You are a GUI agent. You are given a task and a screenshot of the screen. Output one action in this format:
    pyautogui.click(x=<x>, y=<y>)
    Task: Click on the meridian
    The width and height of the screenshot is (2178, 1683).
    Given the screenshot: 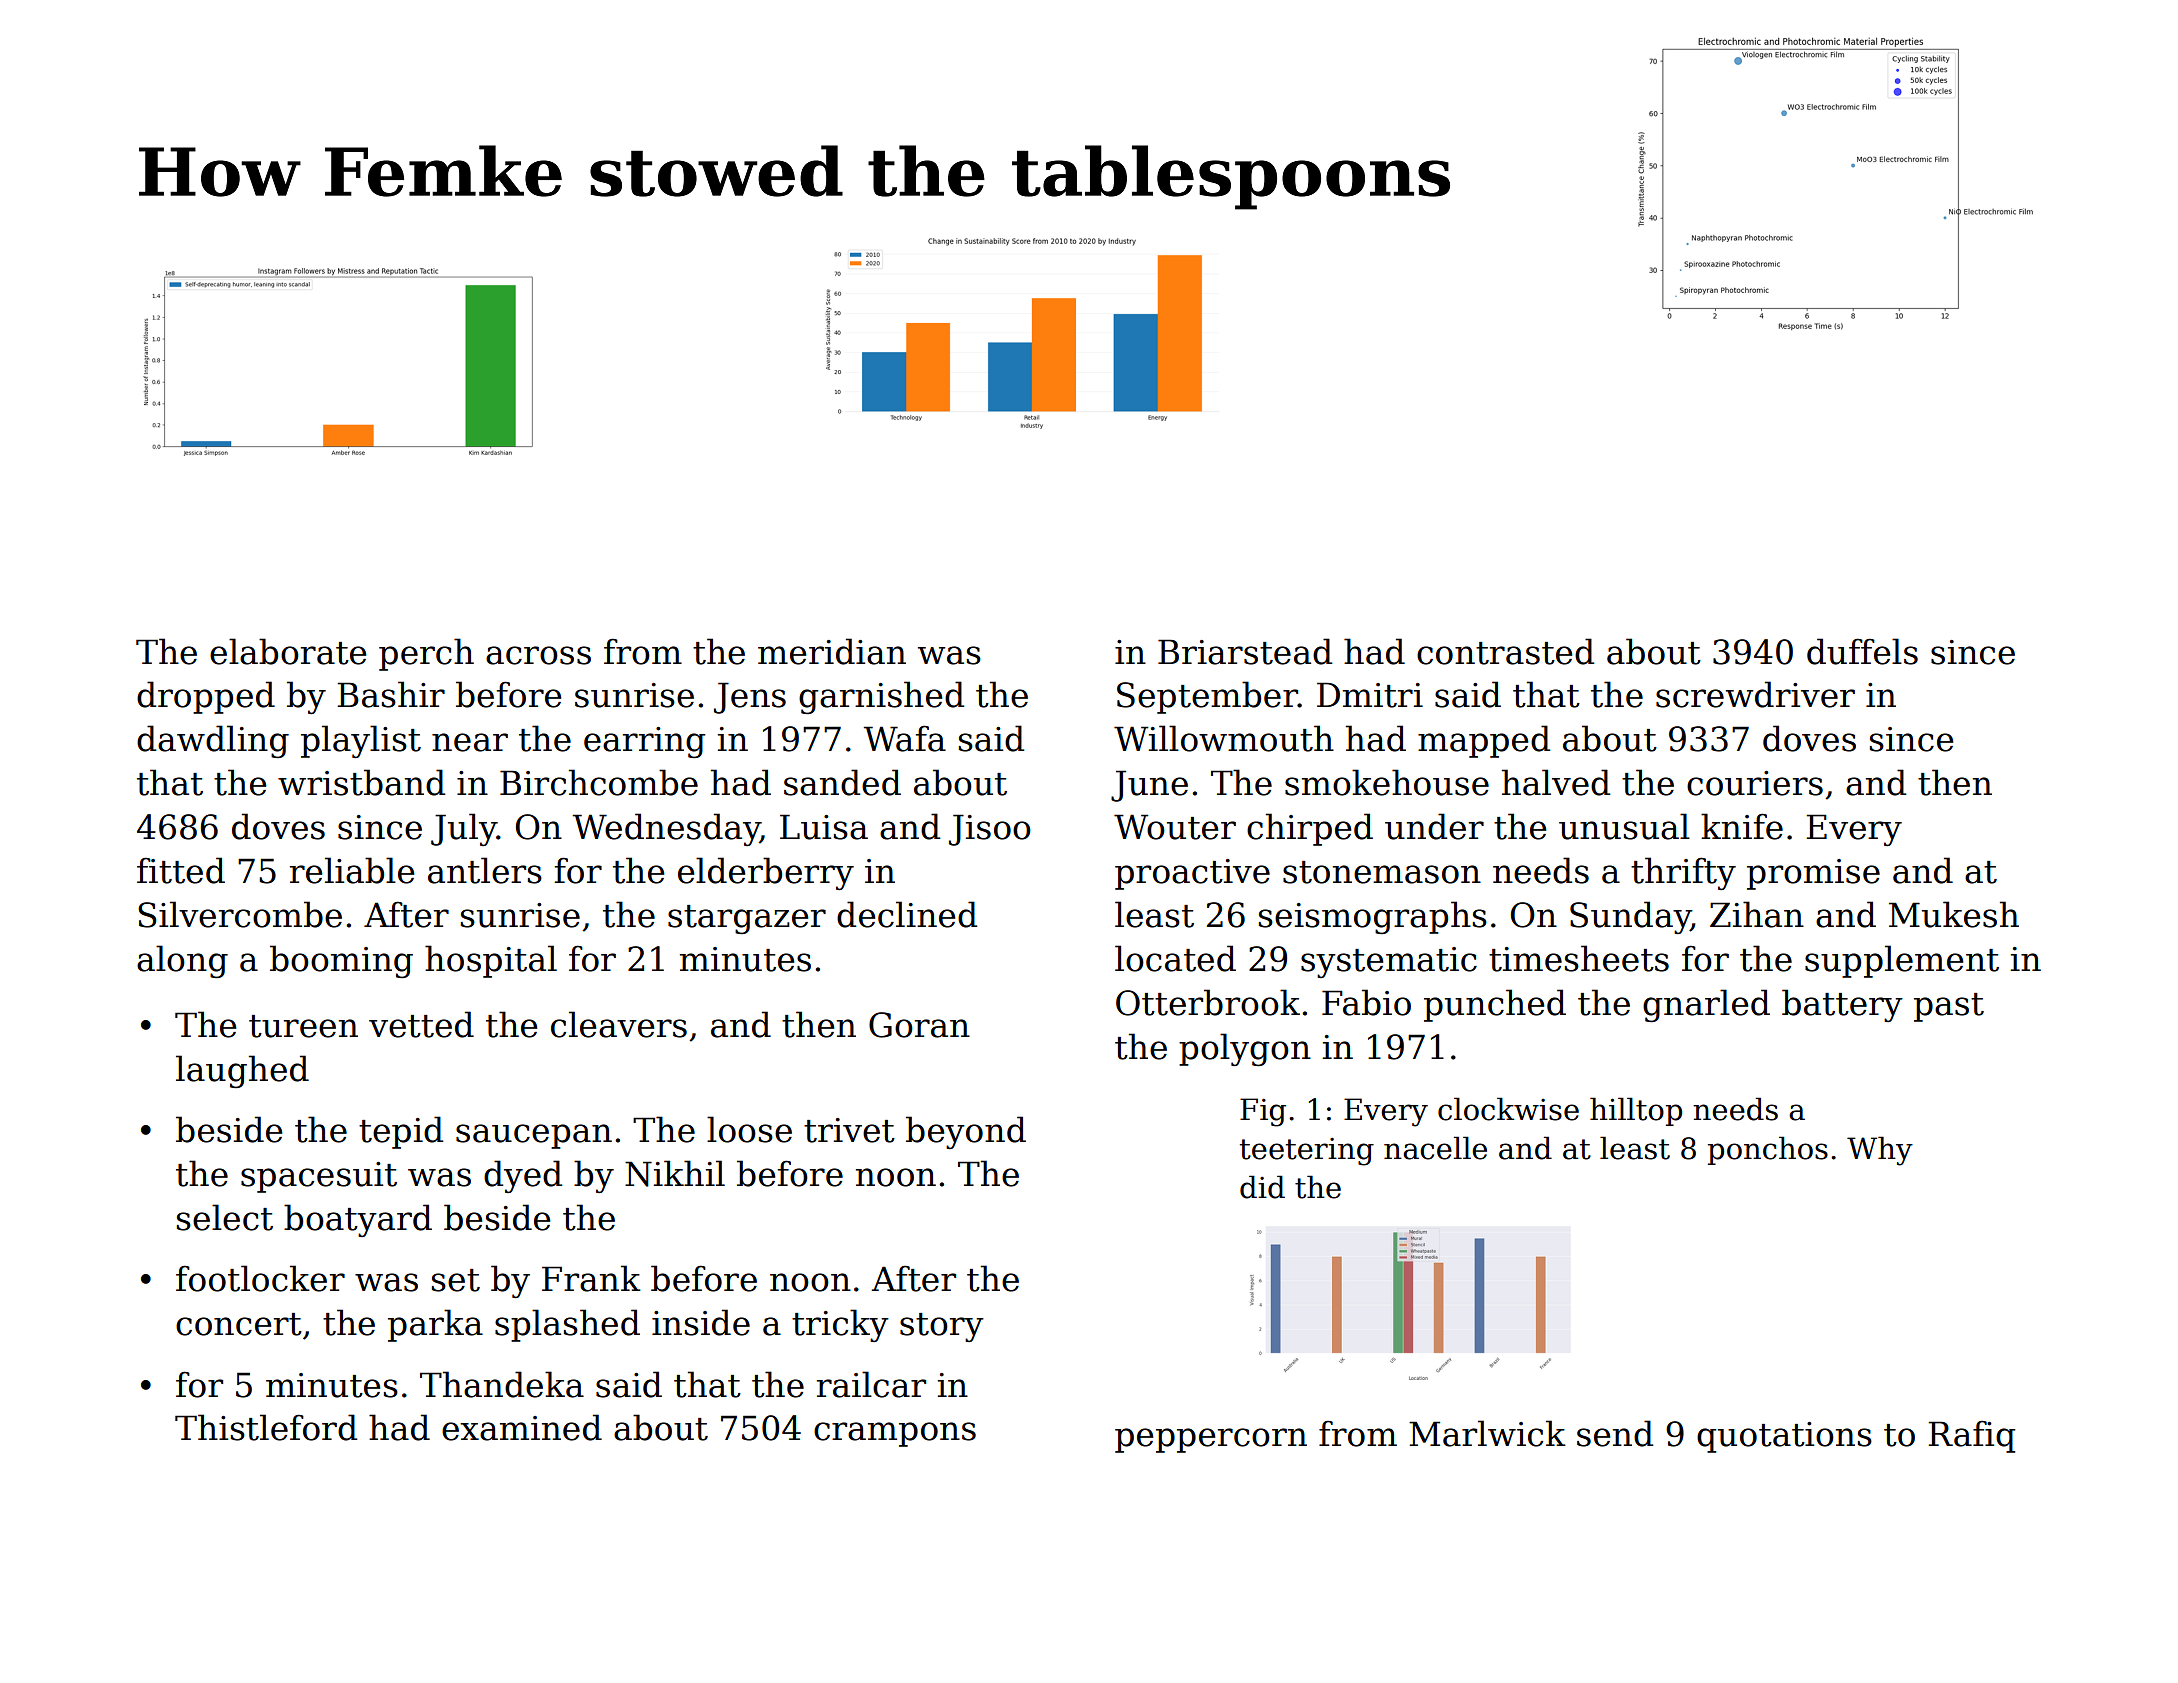 What is the action you would take?
    pyautogui.click(x=832, y=651)
